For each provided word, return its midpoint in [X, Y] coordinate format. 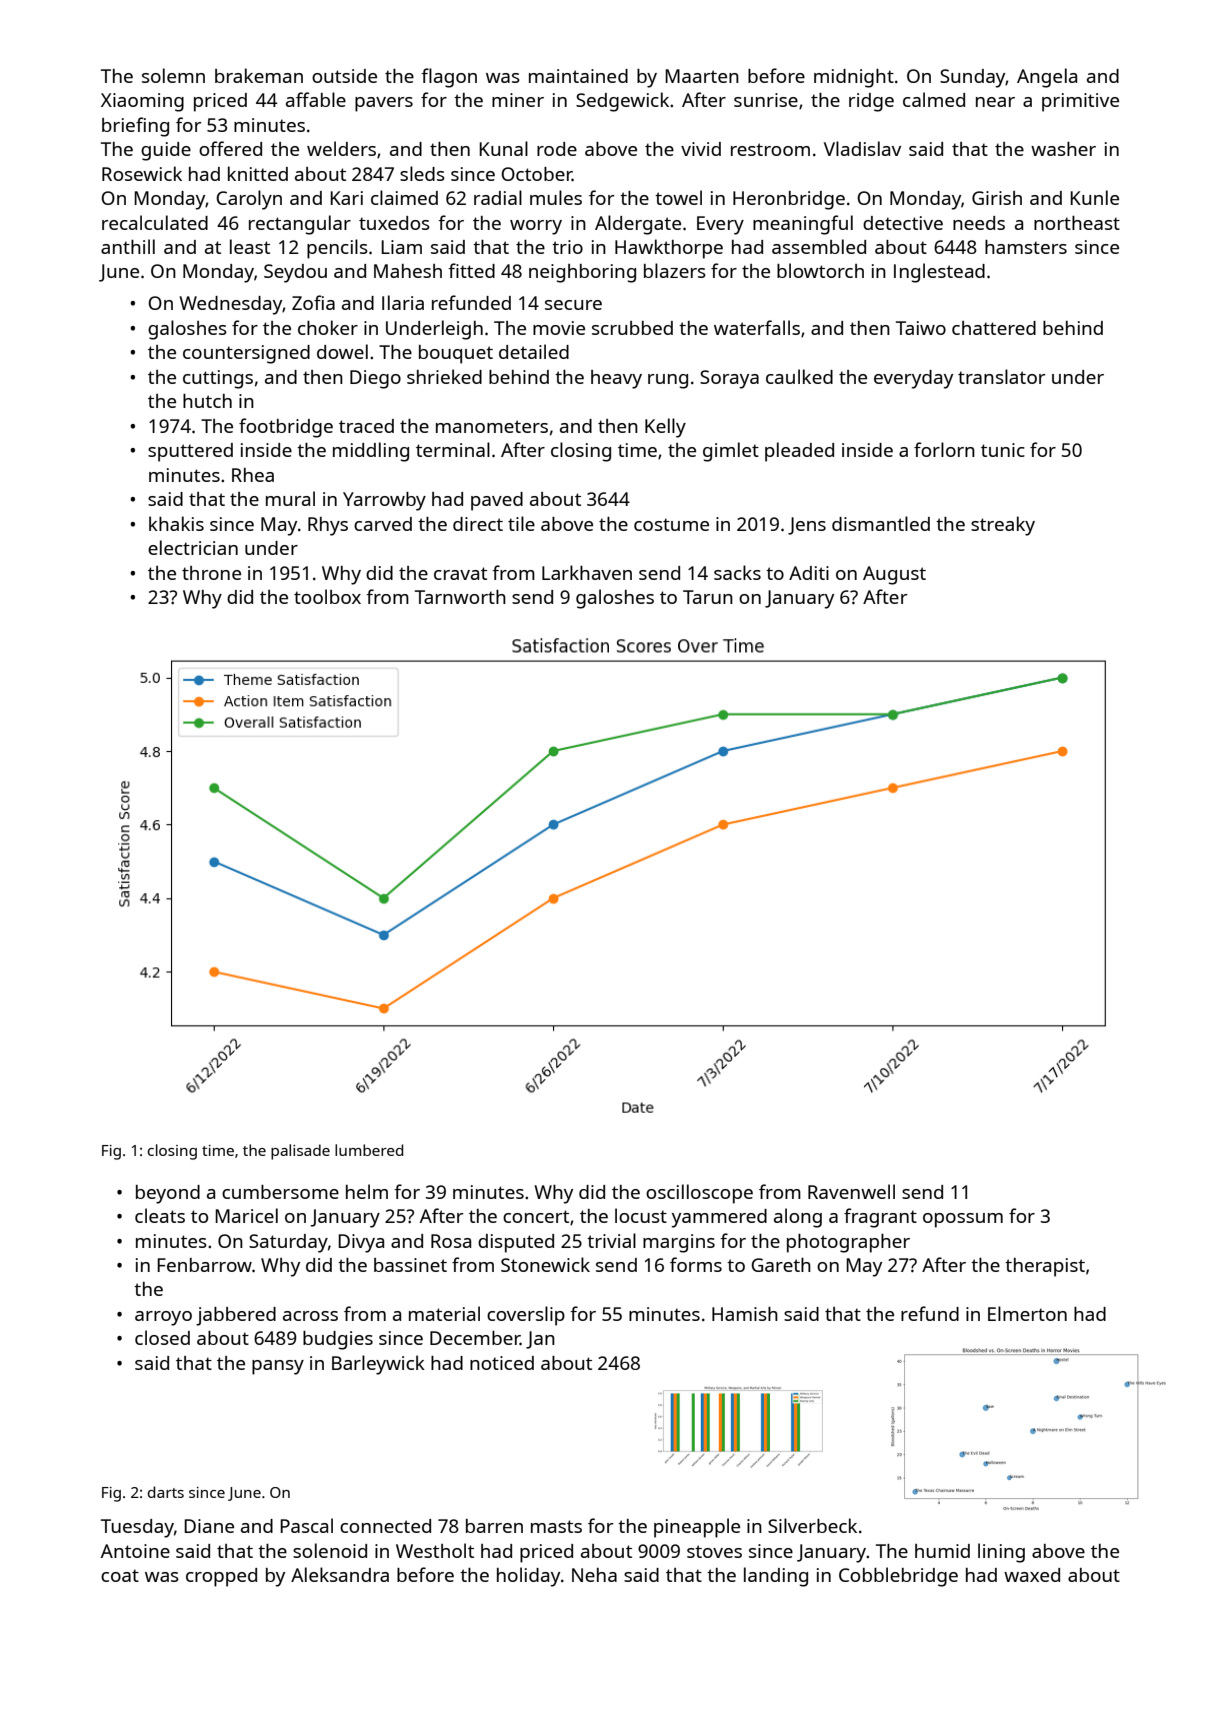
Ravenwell [851, 1191]
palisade [300, 1152]
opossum [963, 1220]
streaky [1003, 526]
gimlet [731, 452]
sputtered [190, 452]
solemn [173, 75]
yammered [719, 1218]
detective [903, 223]
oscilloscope [699, 1194]
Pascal [306, 1525]
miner [518, 100]
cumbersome [280, 1192]
